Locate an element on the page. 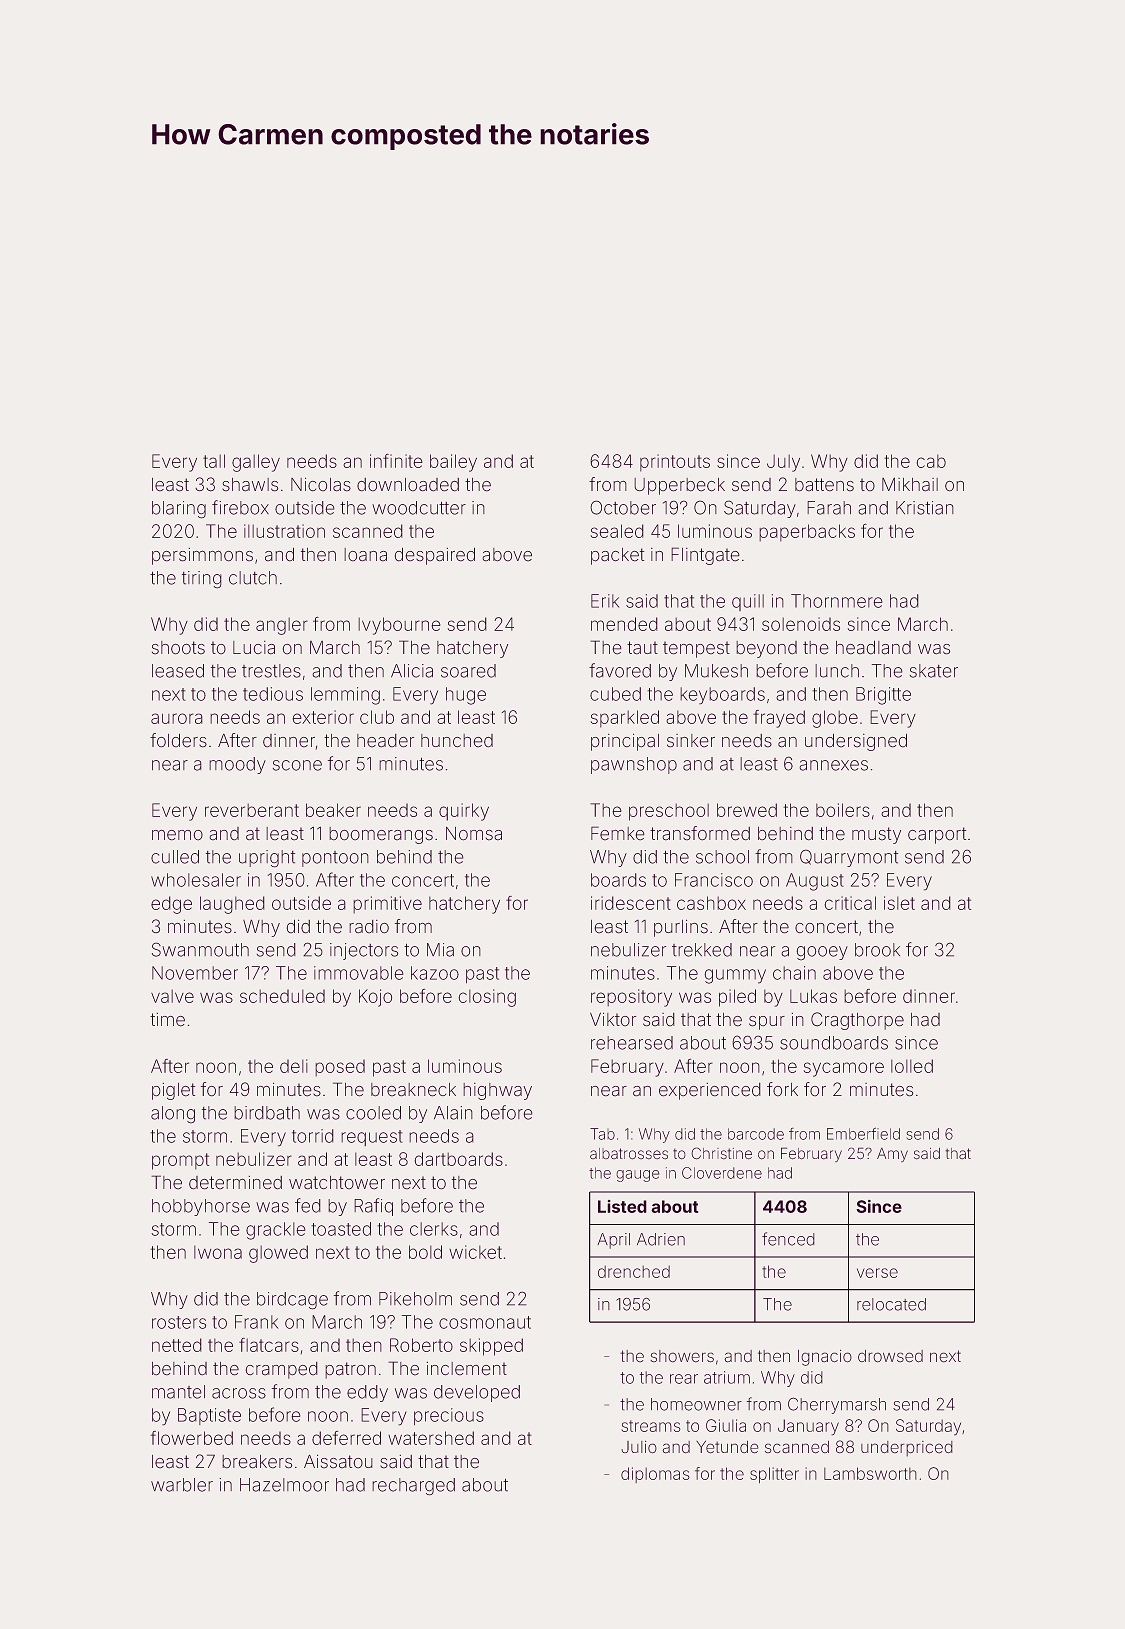 Image resolution: width=1125 pixels, height=1629 pixels. mantel is located at coordinates (178, 1392).
